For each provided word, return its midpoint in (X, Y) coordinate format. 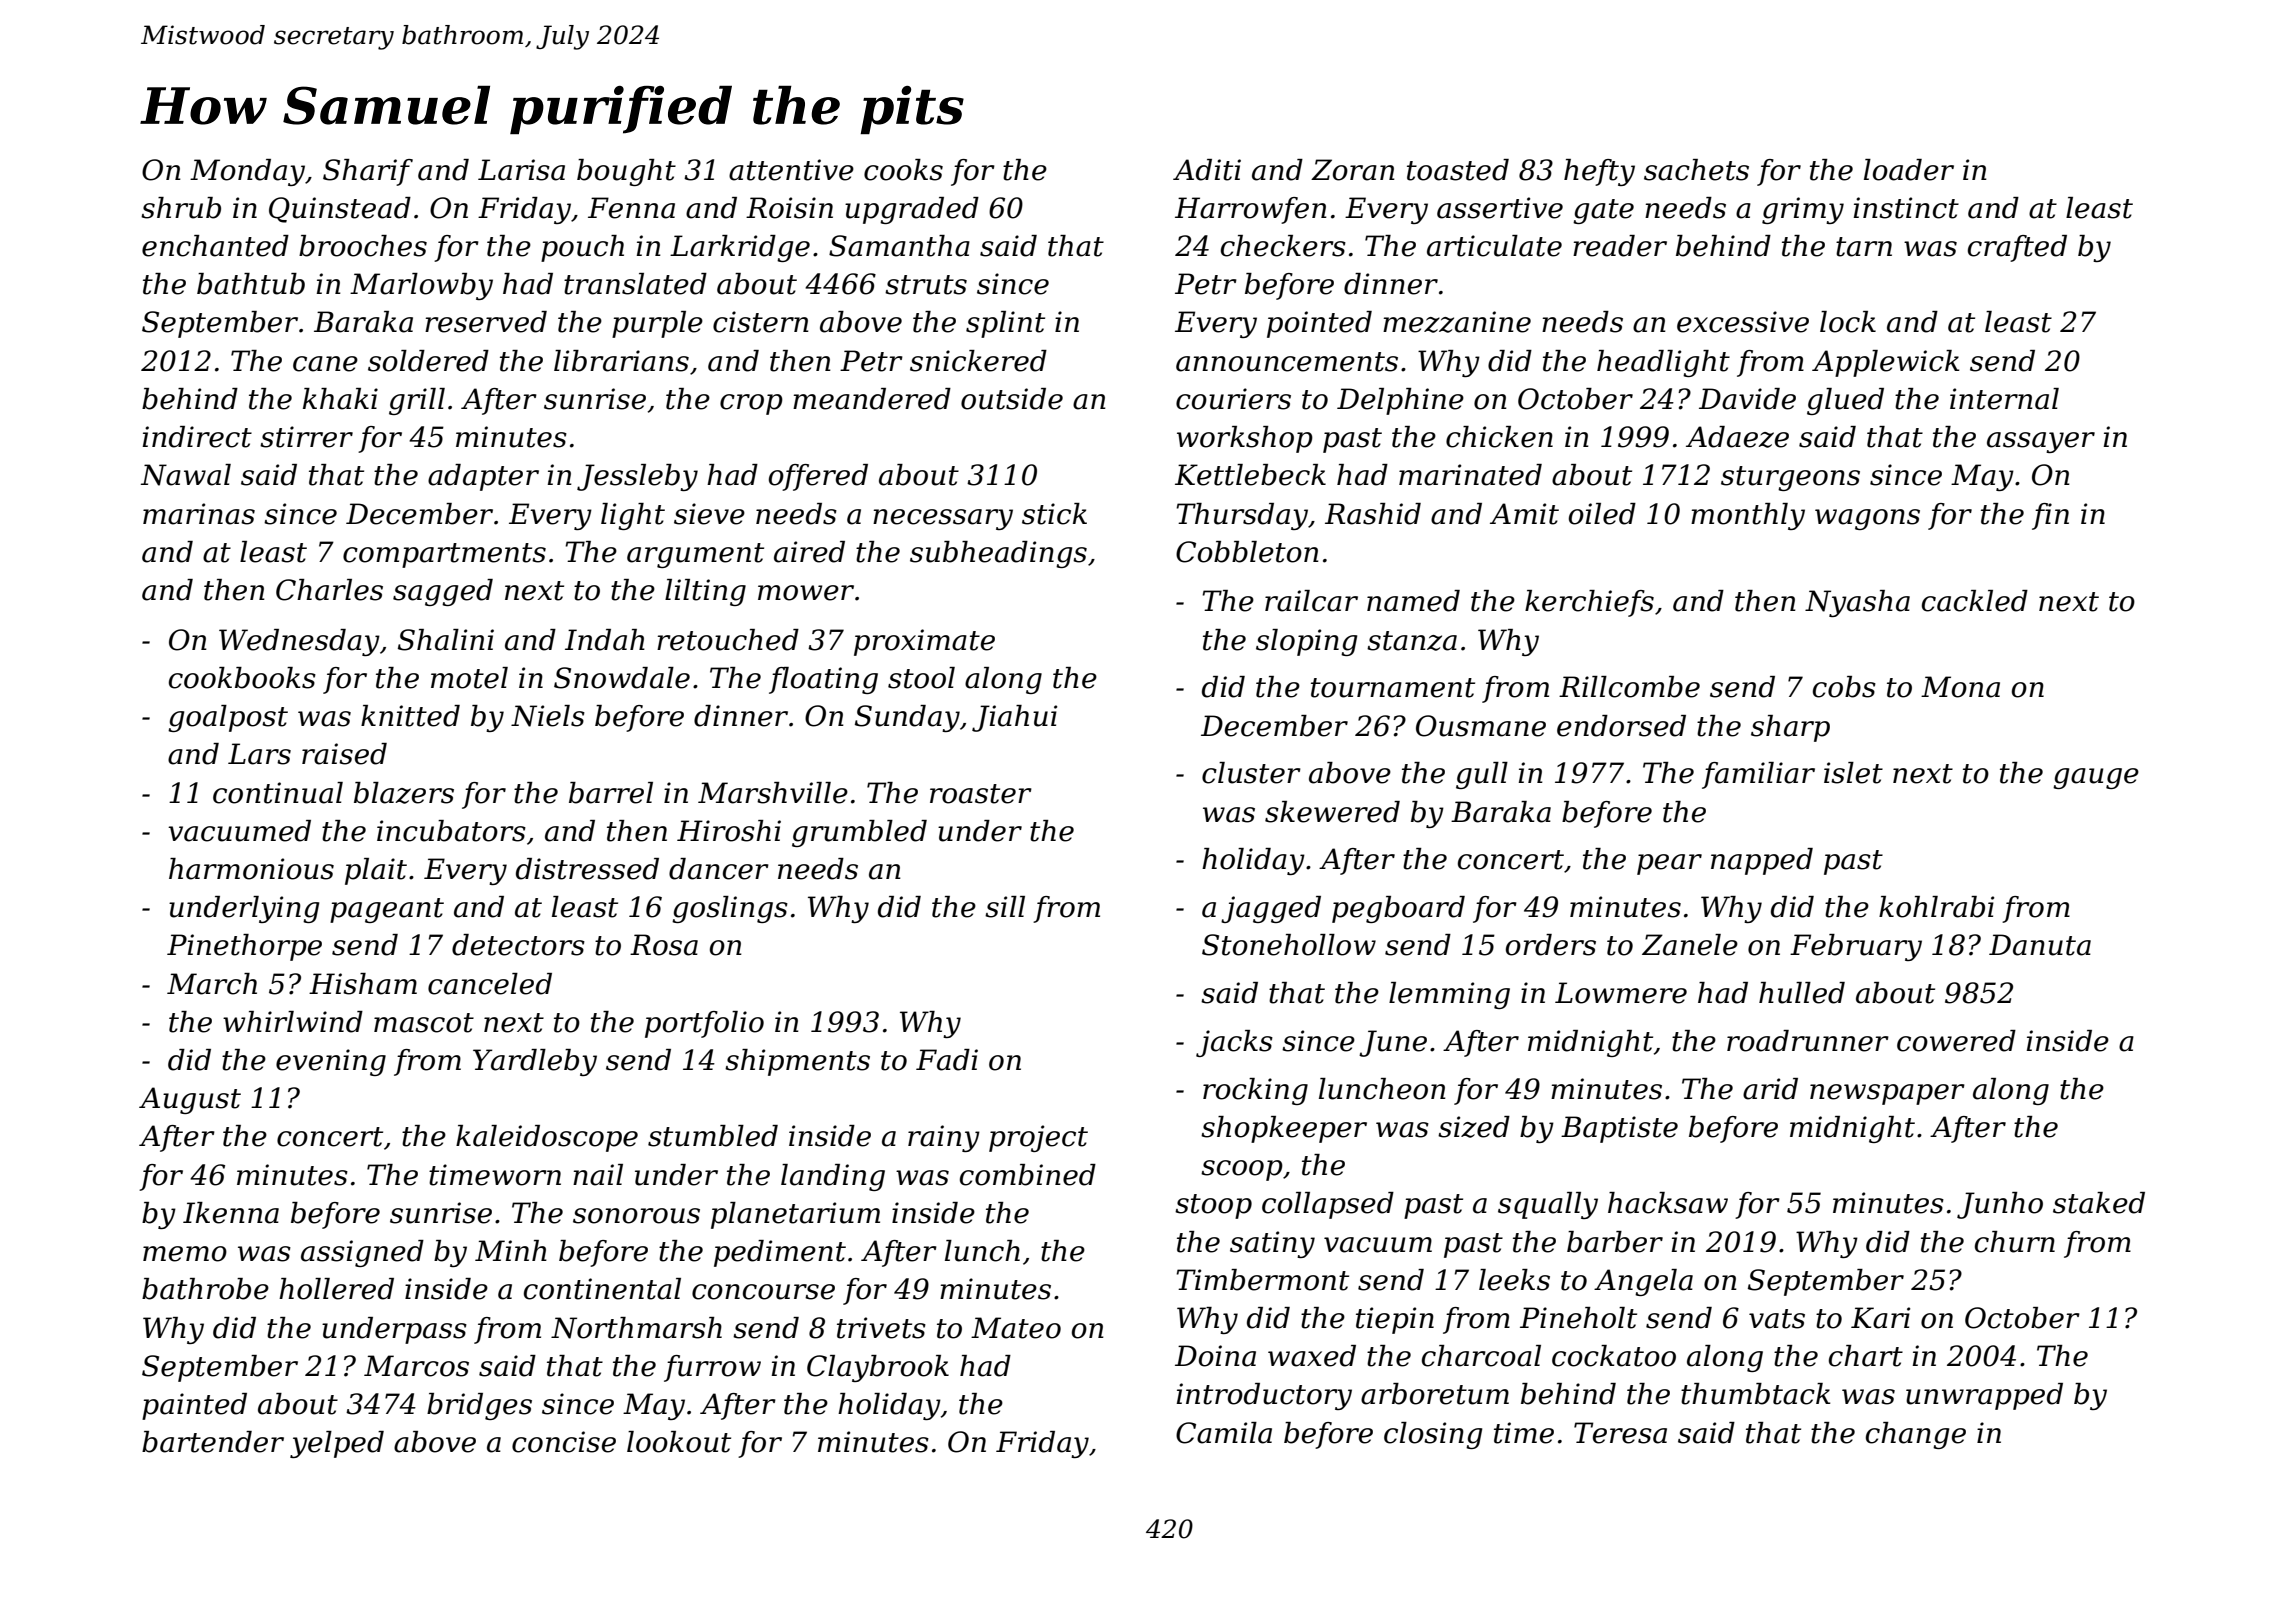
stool (921, 678)
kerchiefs (1589, 603)
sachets (1696, 170)
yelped (337, 1444)
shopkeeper (1284, 1129)
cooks (903, 170)
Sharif (368, 172)
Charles (329, 590)
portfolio (704, 1024)
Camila (1224, 1433)
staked (2099, 1203)
